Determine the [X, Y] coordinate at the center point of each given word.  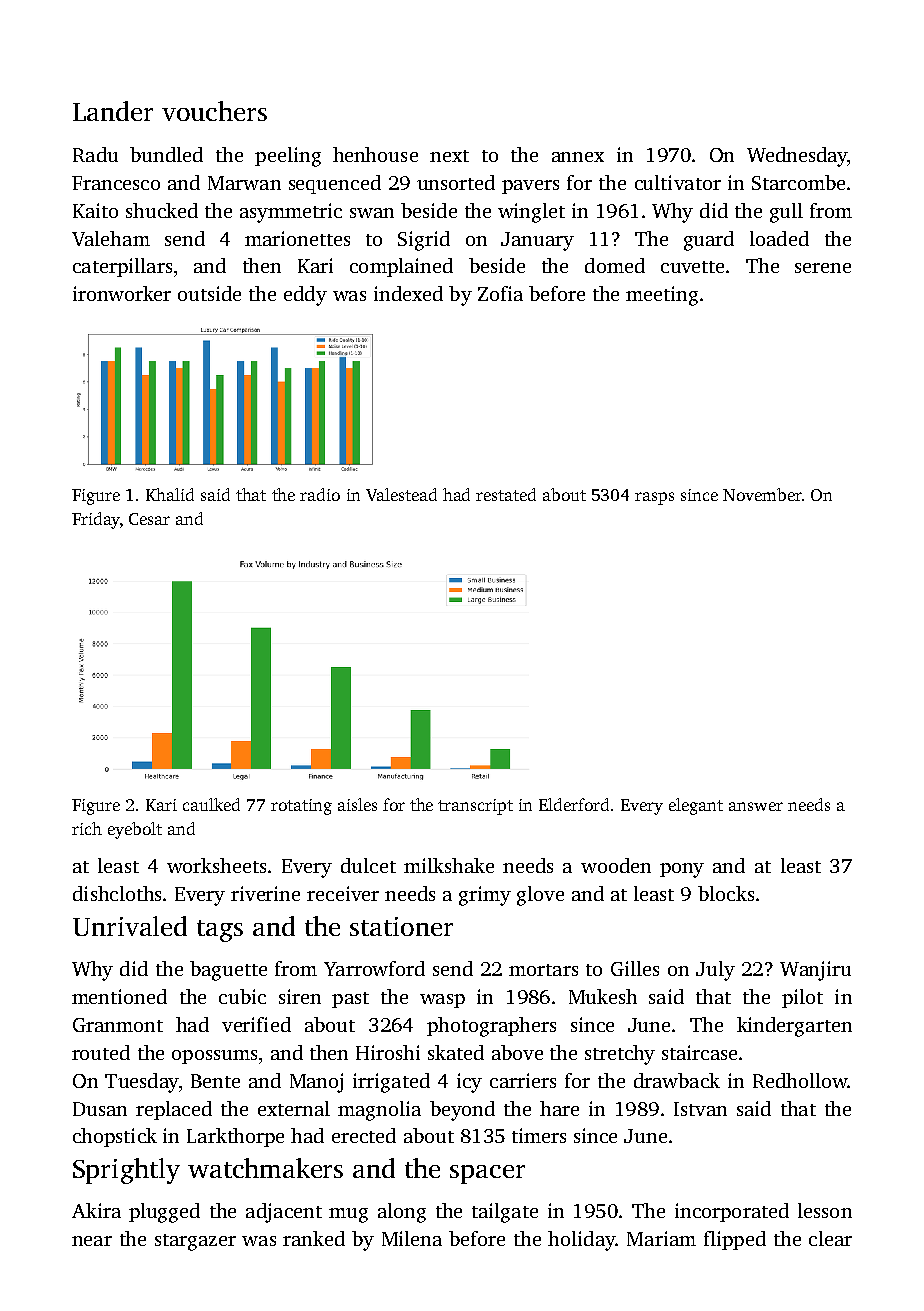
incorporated [732, 1212]
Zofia [500, 293]
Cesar [149, 519]
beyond [462, 1111]
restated [506, 494]
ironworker [122, 293]
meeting [662, 296]
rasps [654, 498]
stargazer [195, 1242]
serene [823, 268]
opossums [214, 1057]
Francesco [116, 183]
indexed [408, 293]
